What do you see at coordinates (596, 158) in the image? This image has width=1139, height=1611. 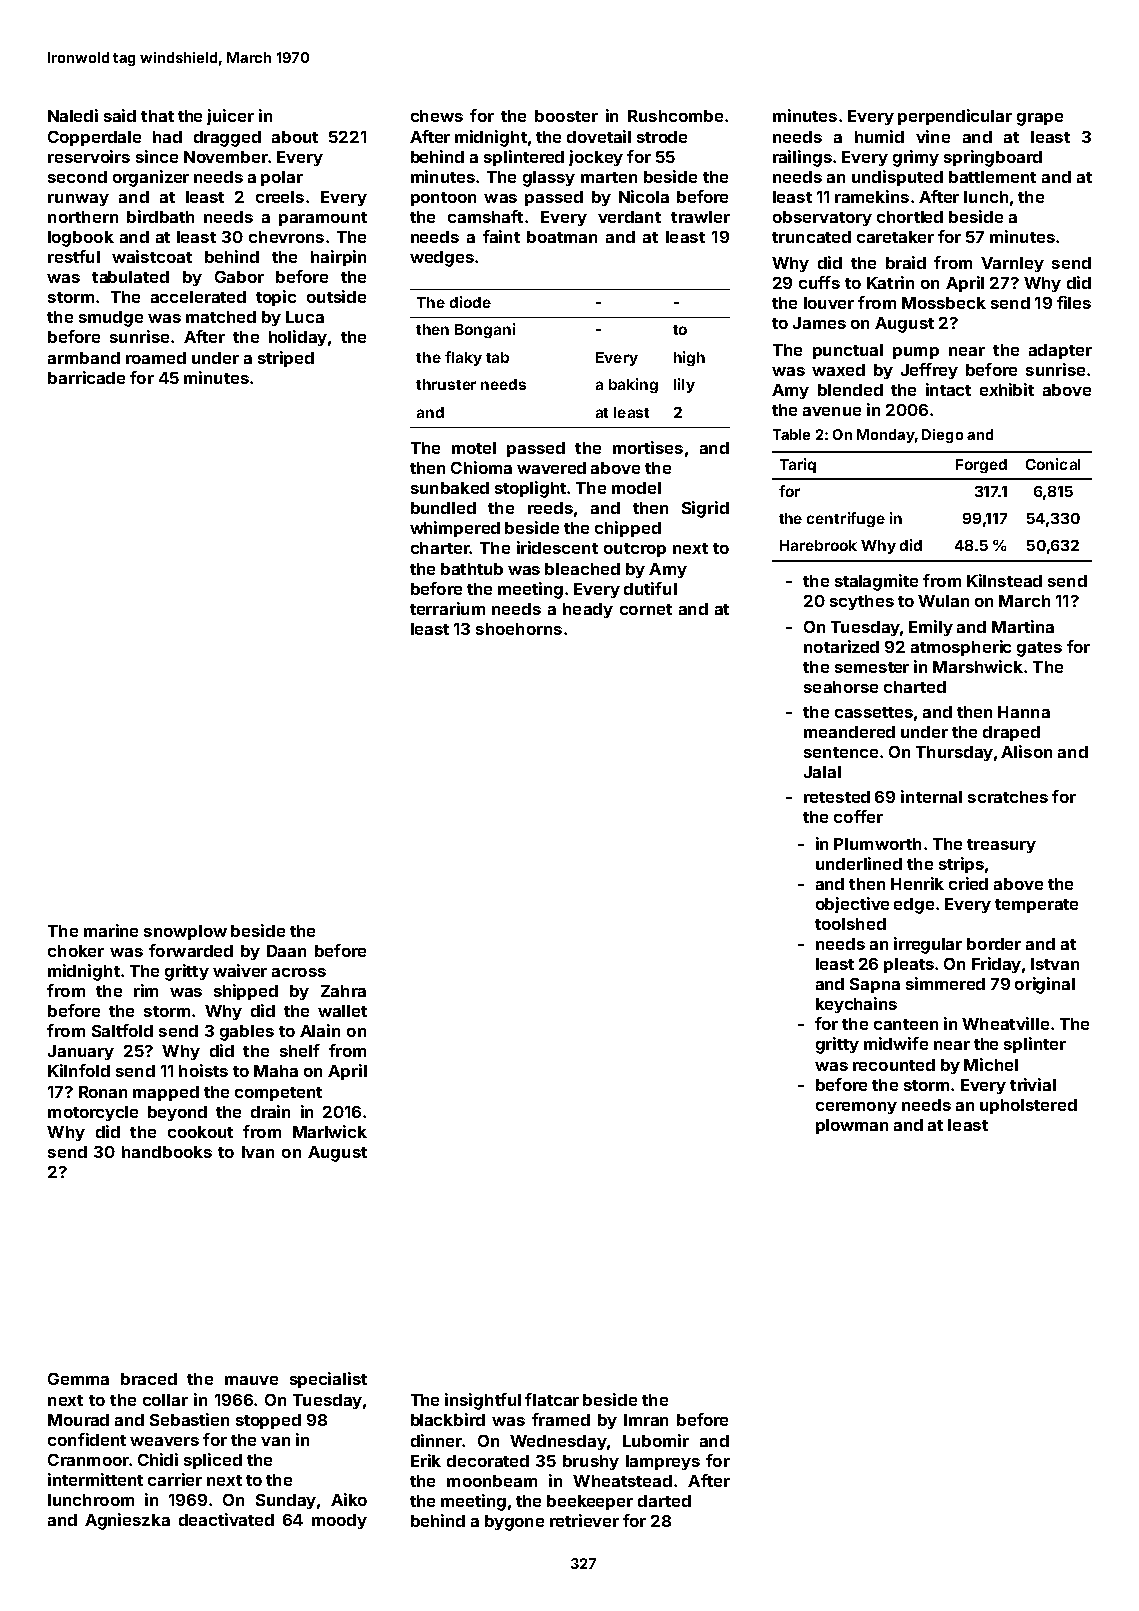 I see `jockey` at bounding box center [596, 158].
